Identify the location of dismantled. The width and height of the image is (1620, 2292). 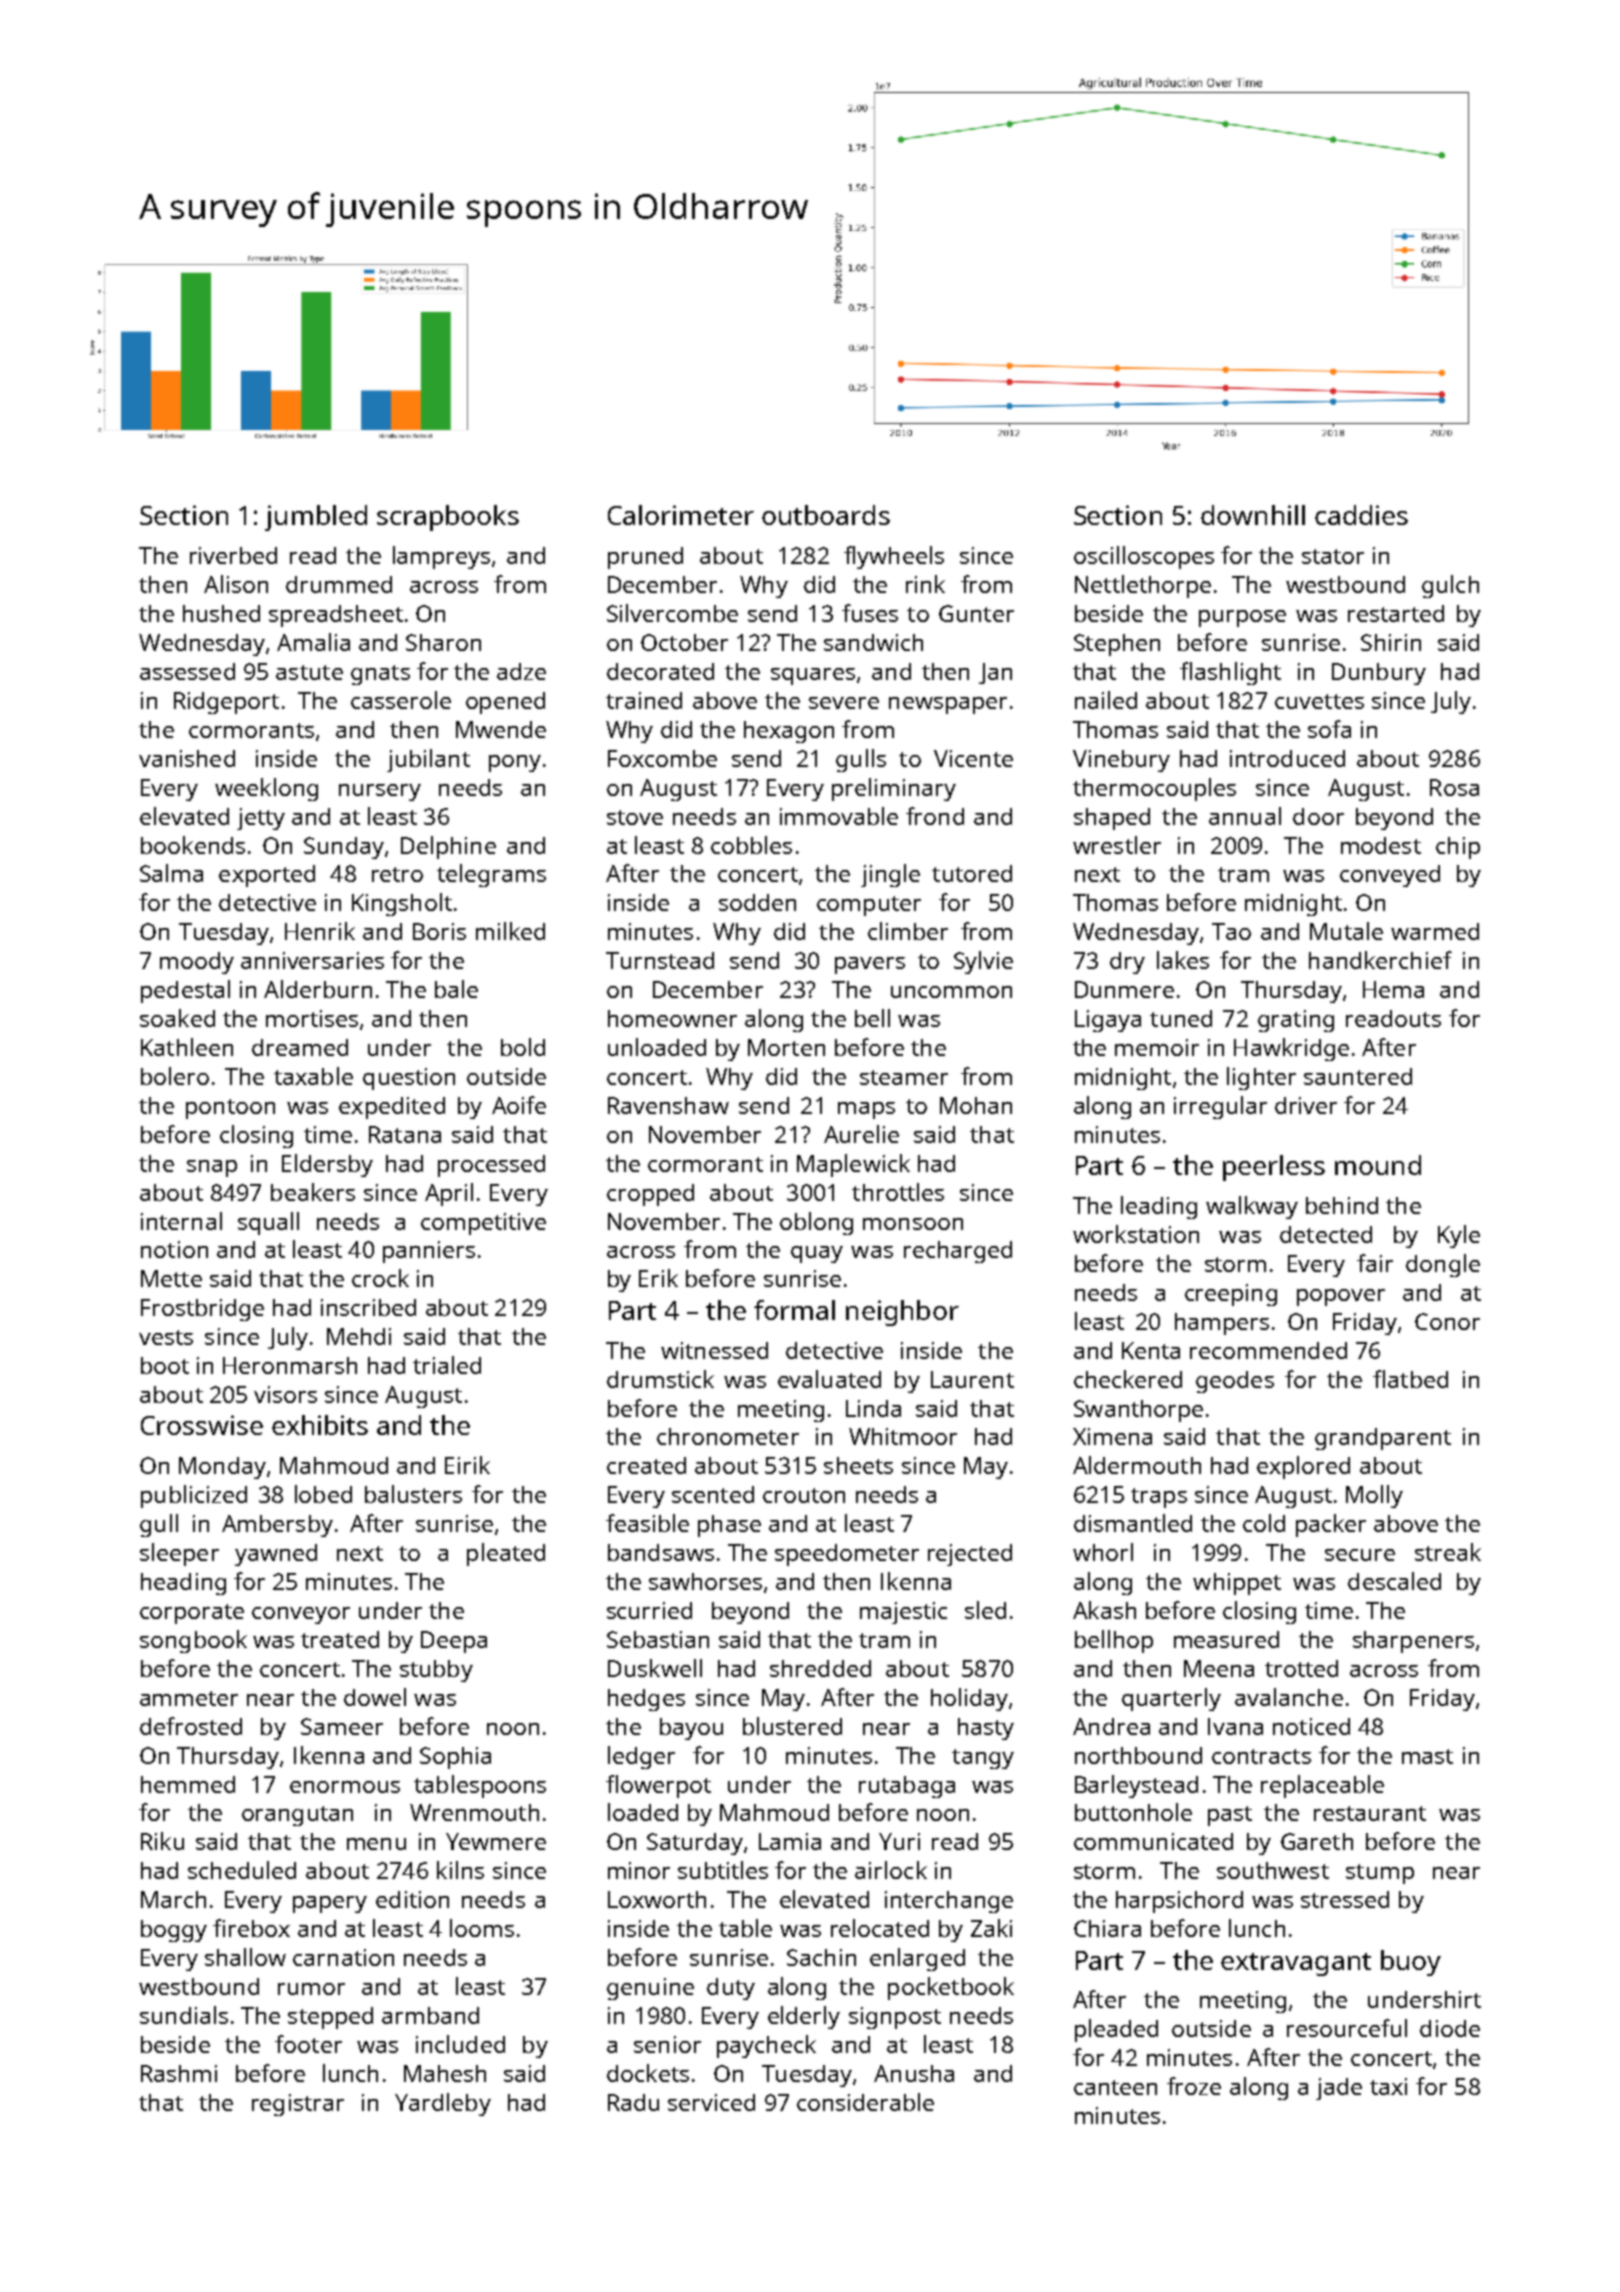
(1133, 1523).
